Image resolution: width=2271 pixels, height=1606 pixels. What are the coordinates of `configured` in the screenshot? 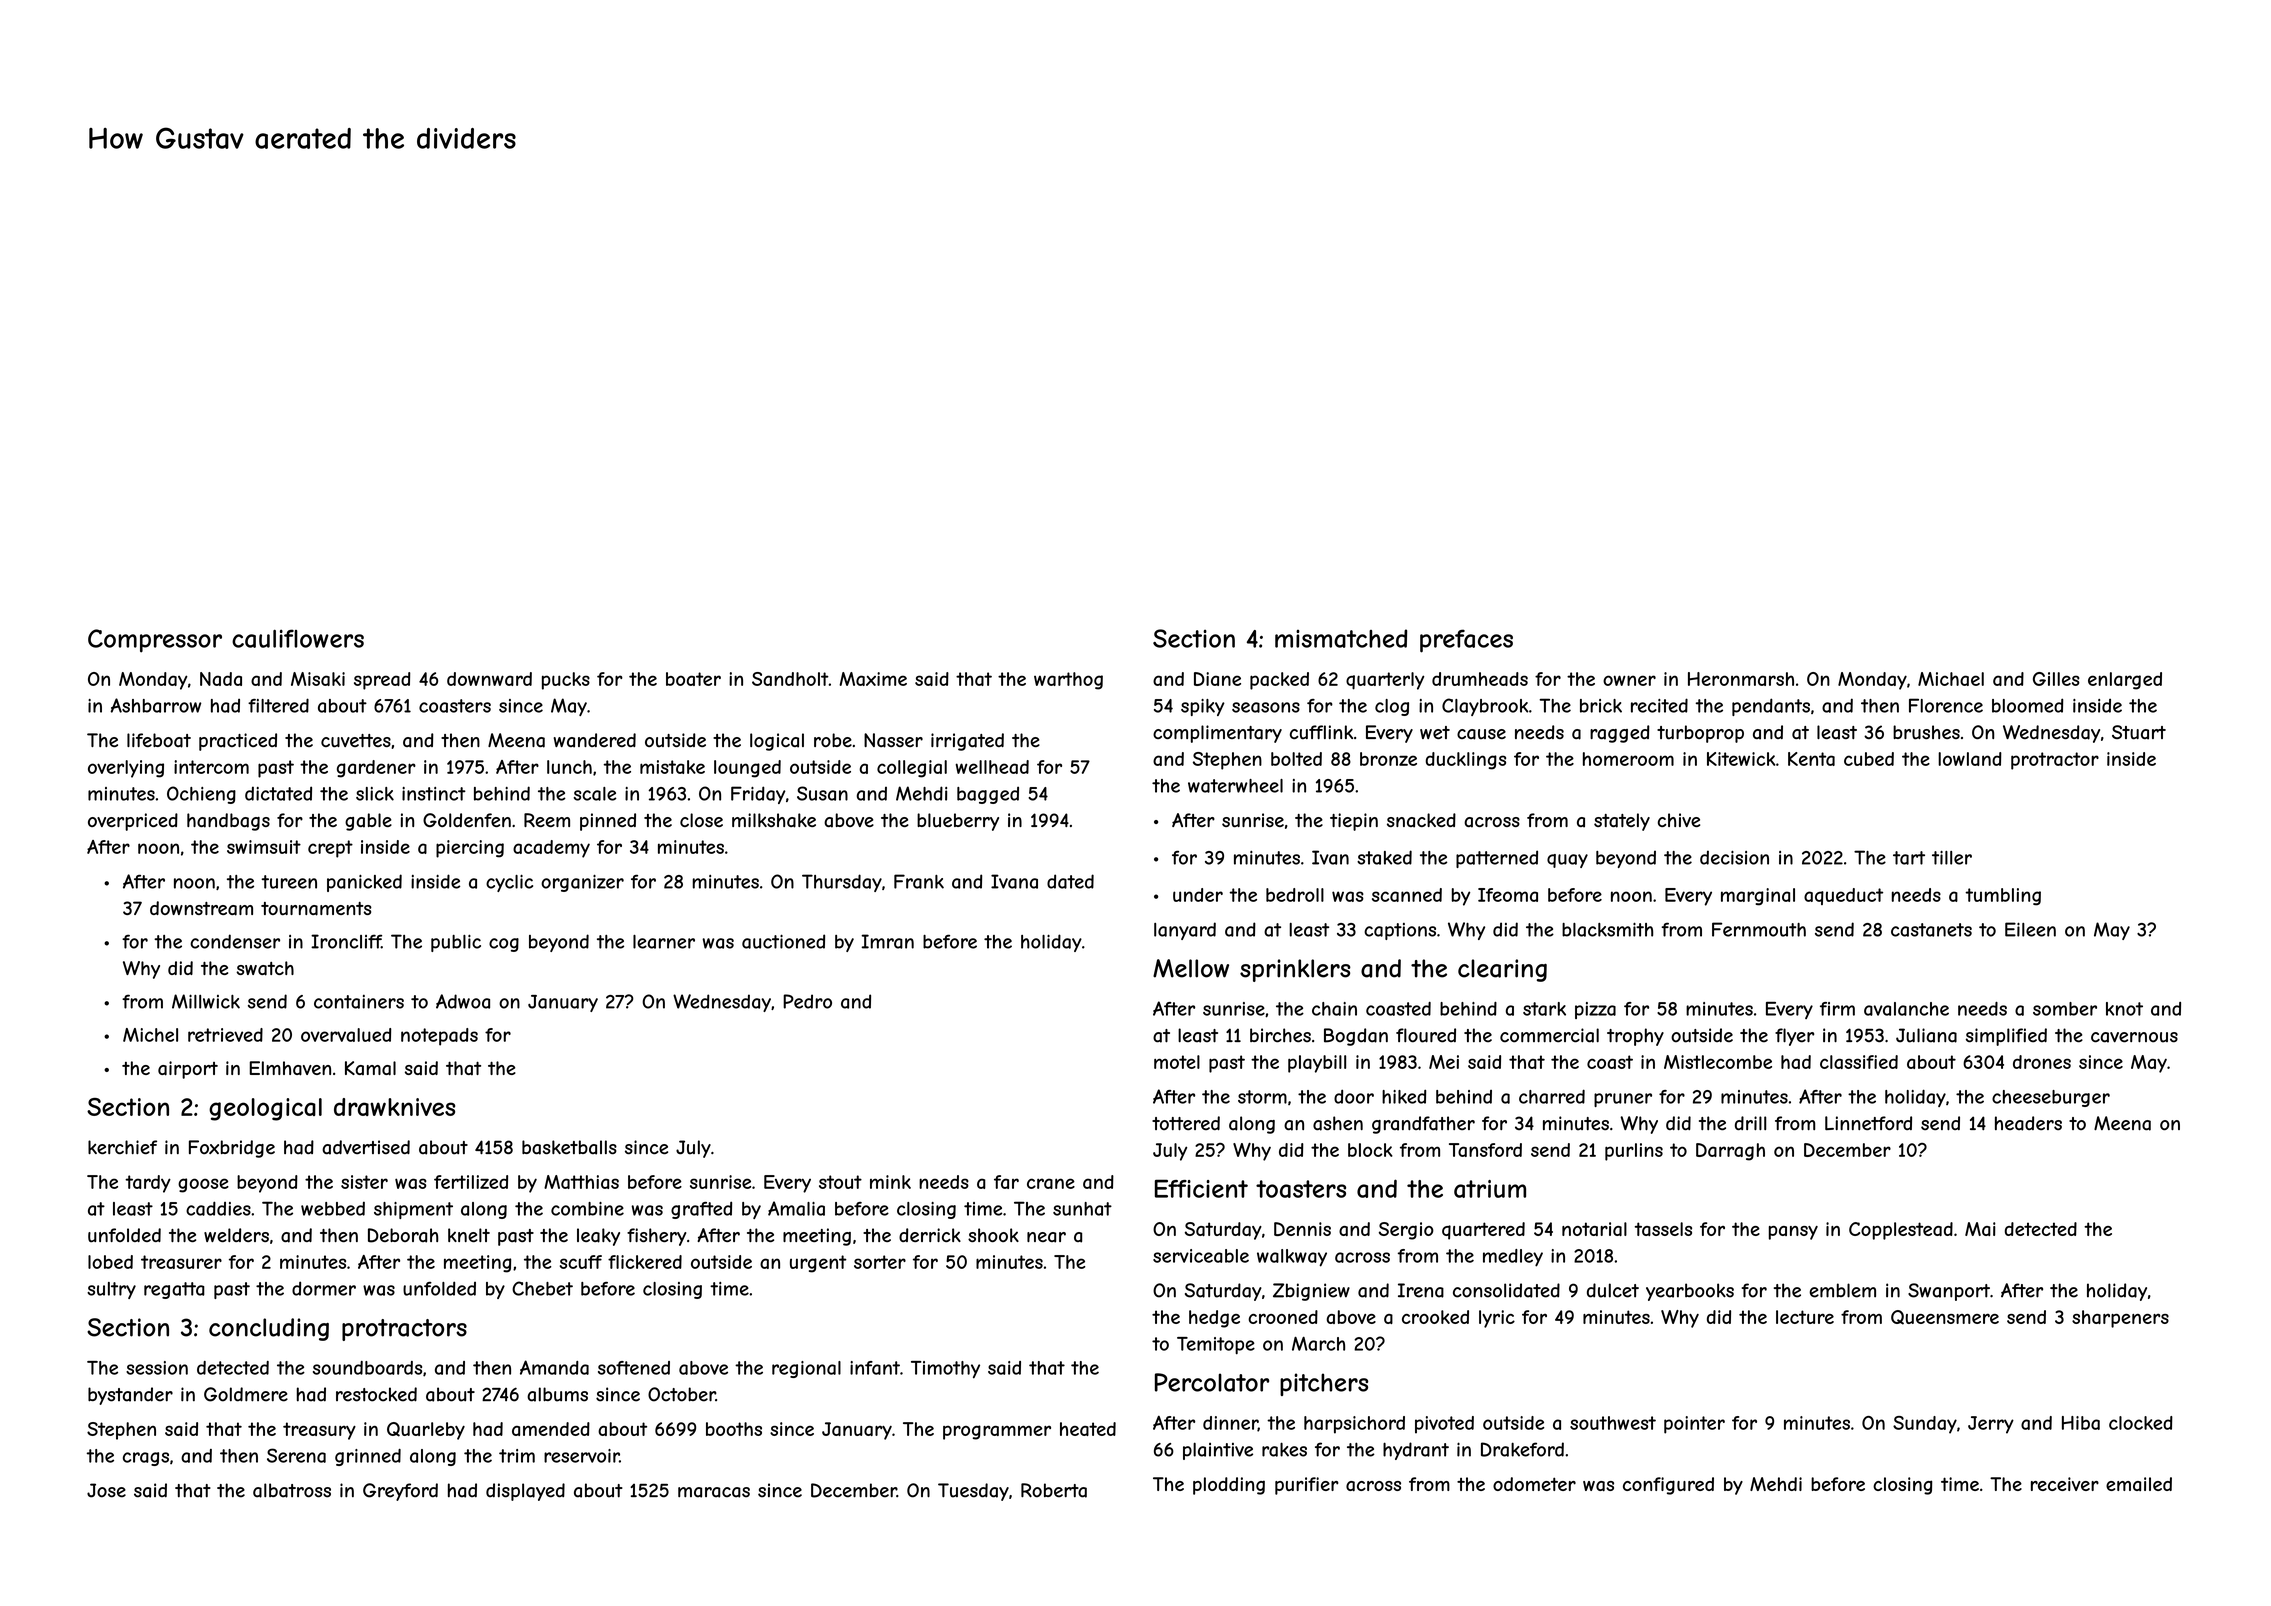 It's located at (1668, 1486).
